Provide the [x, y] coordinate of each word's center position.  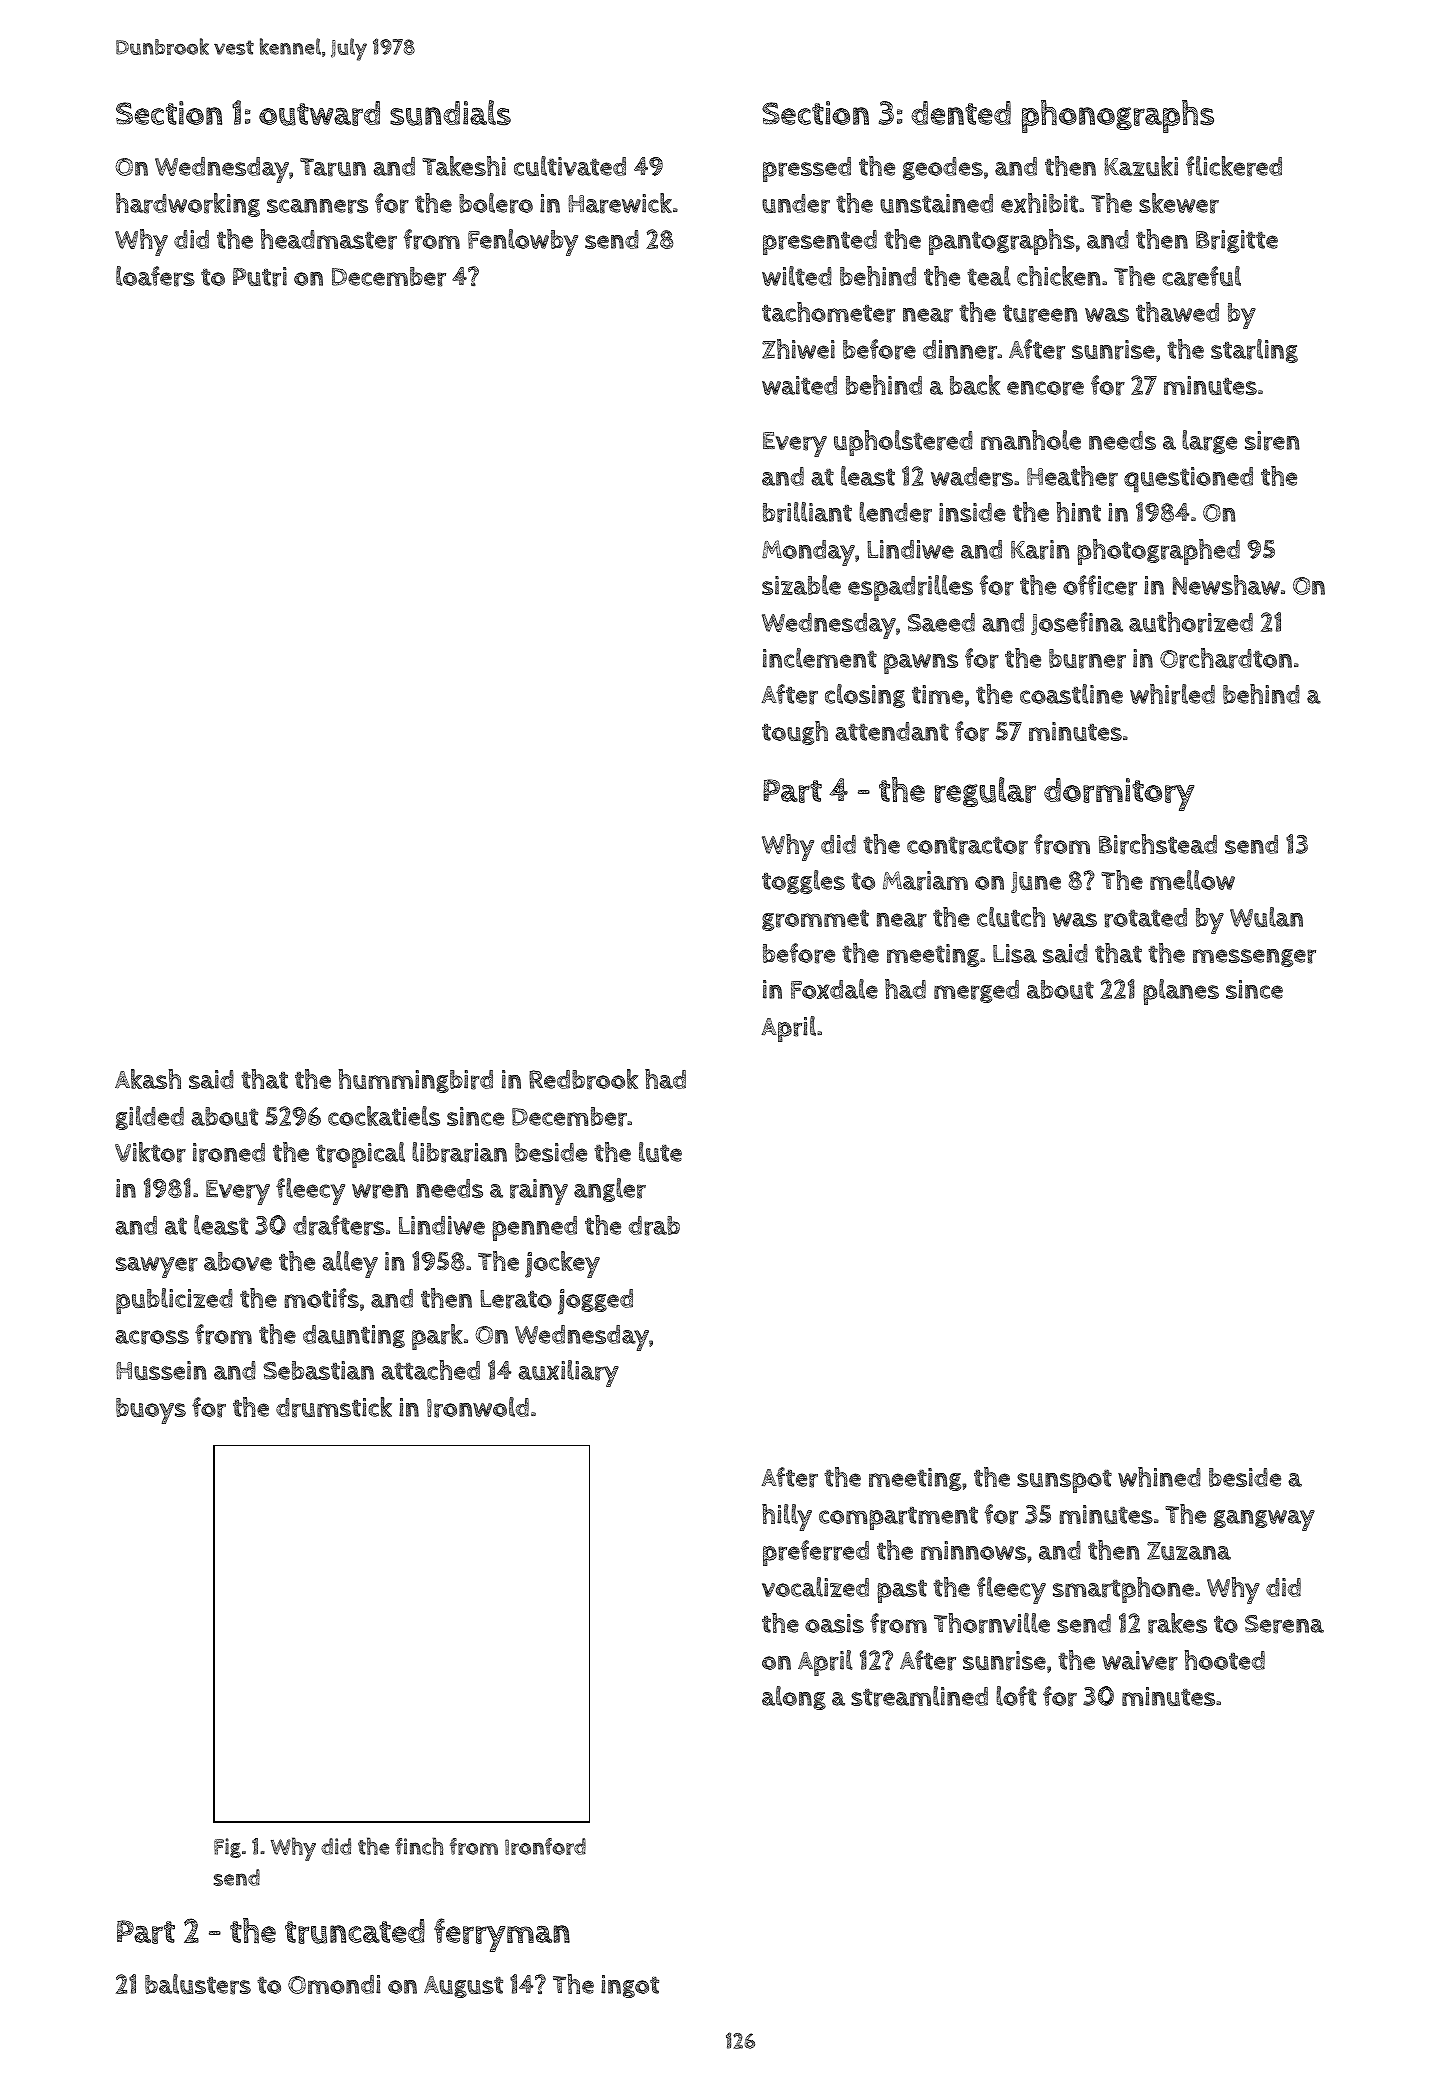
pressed [807, 169]
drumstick [334, 1407]
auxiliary [569, 1373]
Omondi [334, 1984]
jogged [595, 1302]
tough [795, 733]
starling [1254, 351]
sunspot [1064, 1481]
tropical [360, 1155]
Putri [260, 277]
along [794, 1698]
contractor [967, 845]
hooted [1225, 1660]
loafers [155, 276]
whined [1159, 1477]
